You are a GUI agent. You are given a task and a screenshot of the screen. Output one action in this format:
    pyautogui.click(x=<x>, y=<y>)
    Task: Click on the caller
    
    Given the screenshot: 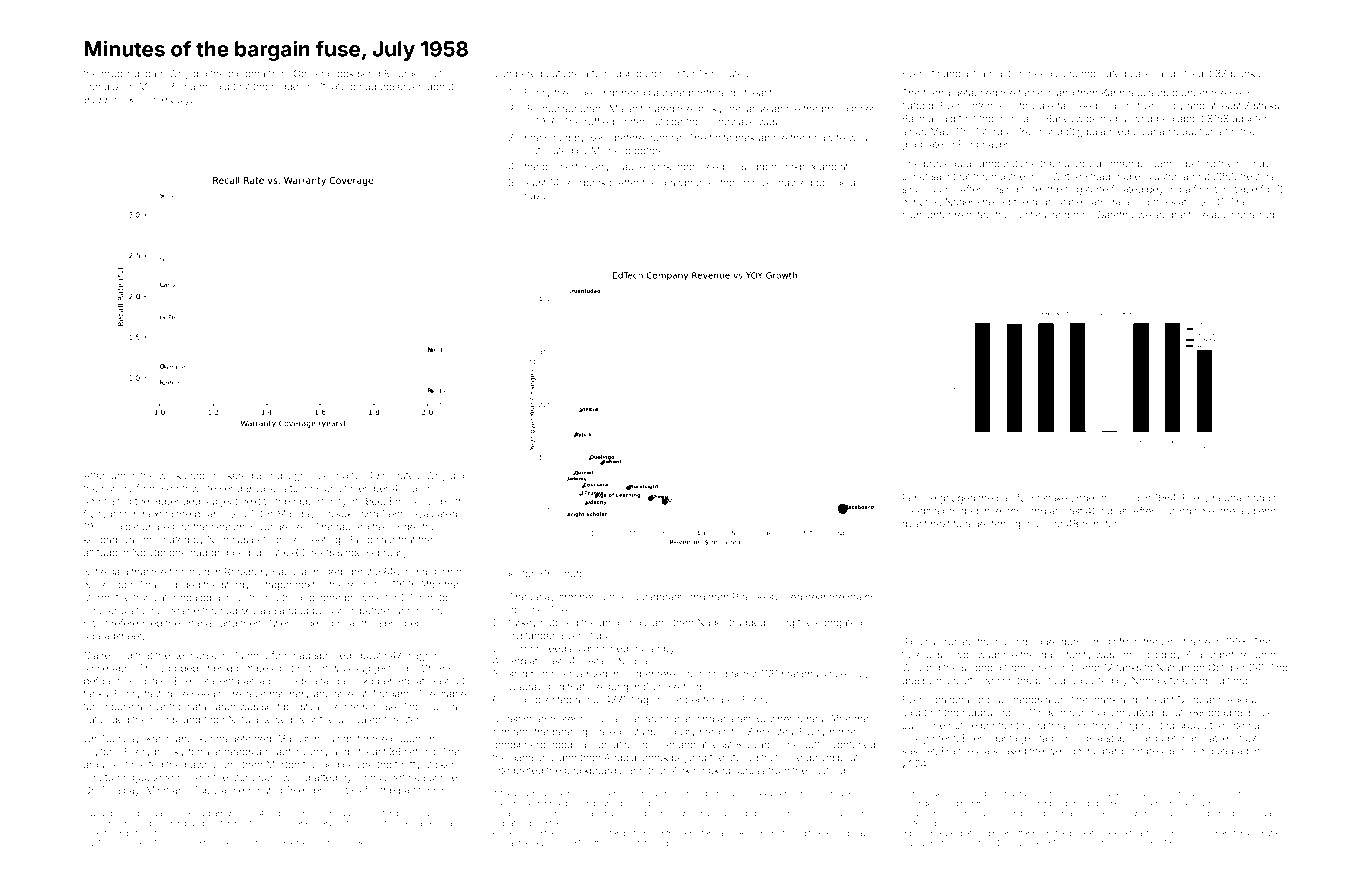 What is the action you would take?
    pyautogui.click(x=1142, y=74)
